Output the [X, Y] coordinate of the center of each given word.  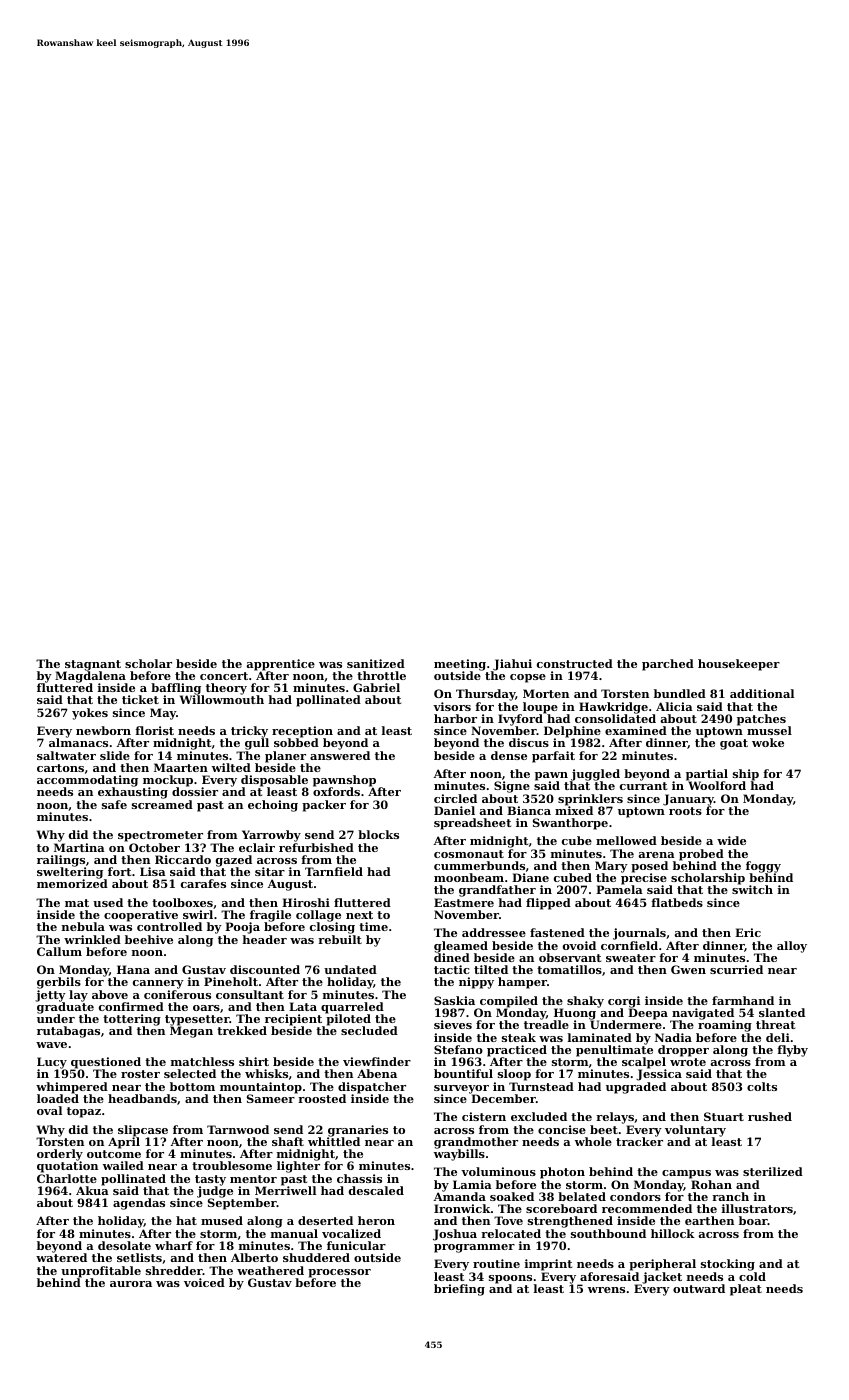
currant [643, 786]
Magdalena [90, 677]
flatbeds [677, 902]
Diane [530, 877]
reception [302, 732]
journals [639, 934]
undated [350, 969]
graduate [65, 1008]
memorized [72, 884]
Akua [92, 1190]
